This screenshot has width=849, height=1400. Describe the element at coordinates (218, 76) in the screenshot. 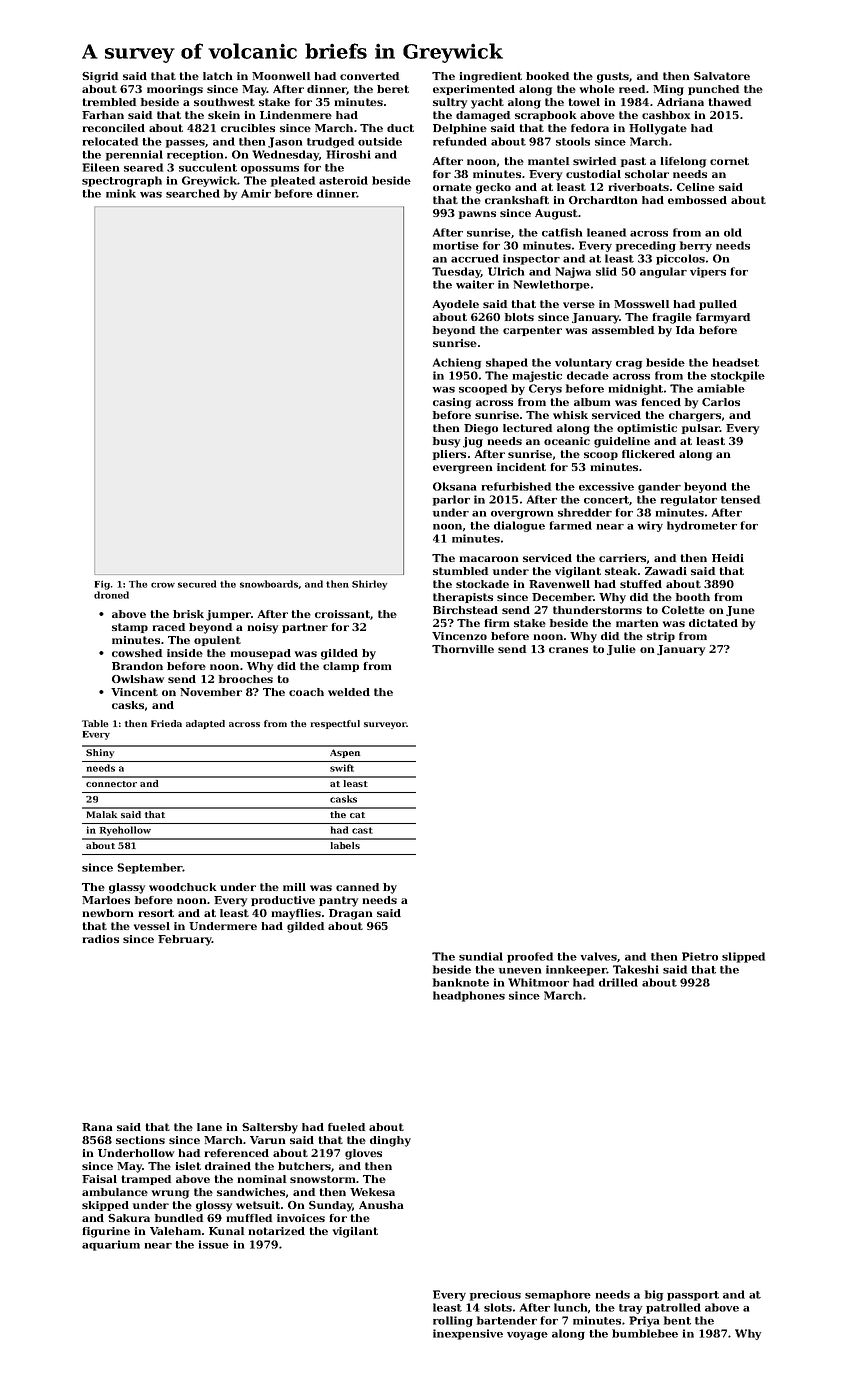

I see `latch` at that location.
